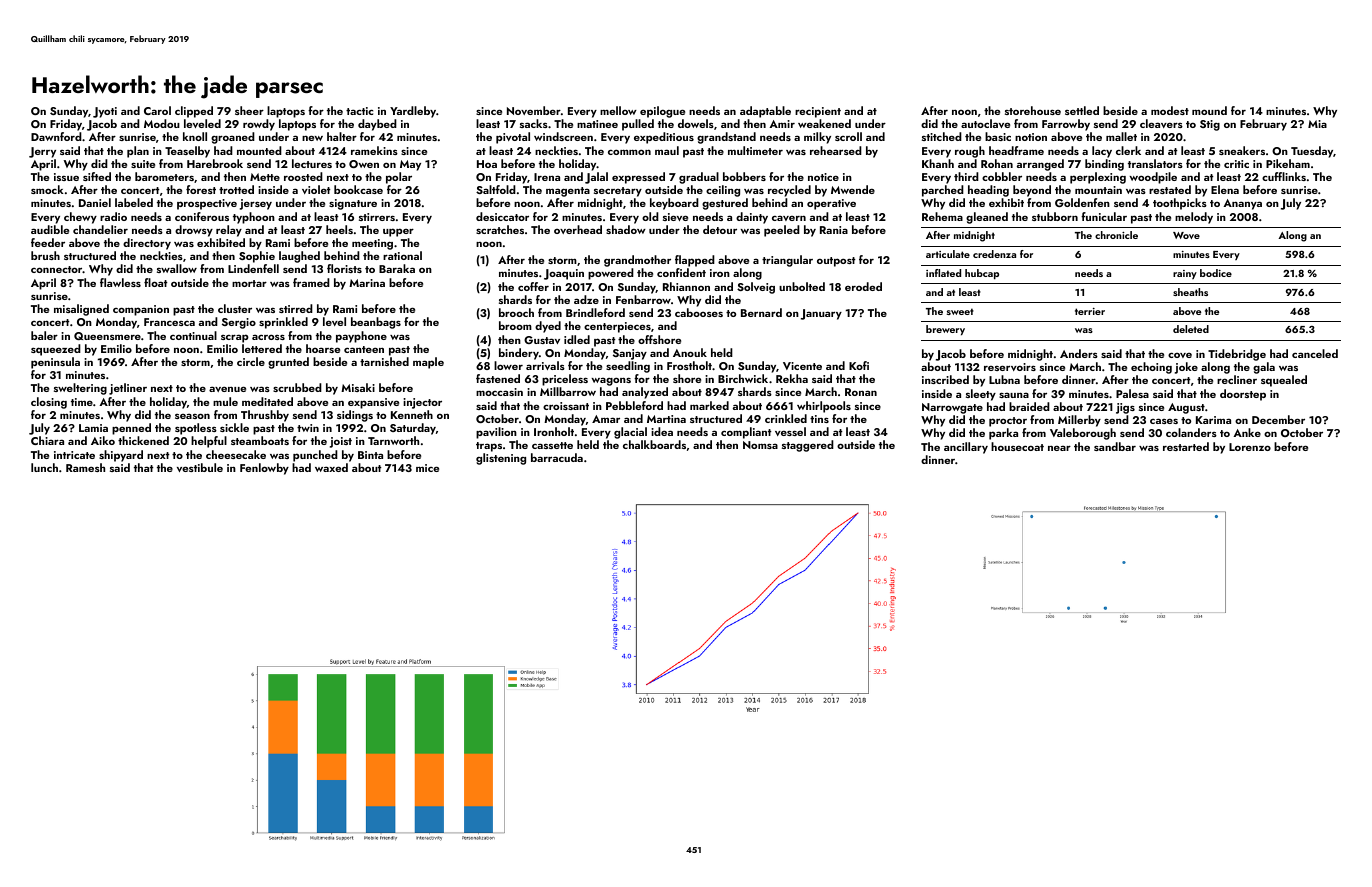  I want to click on thickened, so click(143, 440).
